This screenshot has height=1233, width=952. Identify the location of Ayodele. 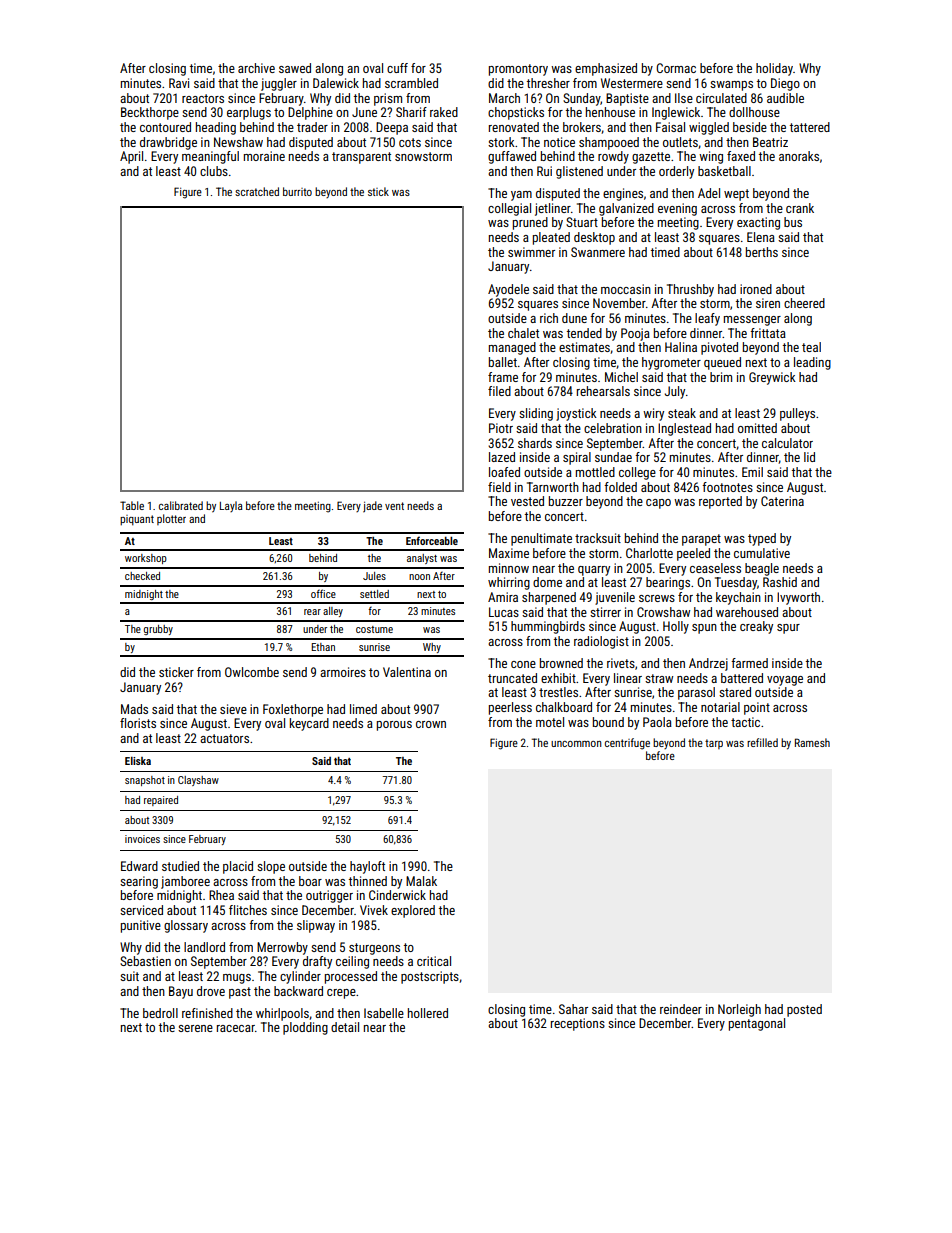
(508, 290).
